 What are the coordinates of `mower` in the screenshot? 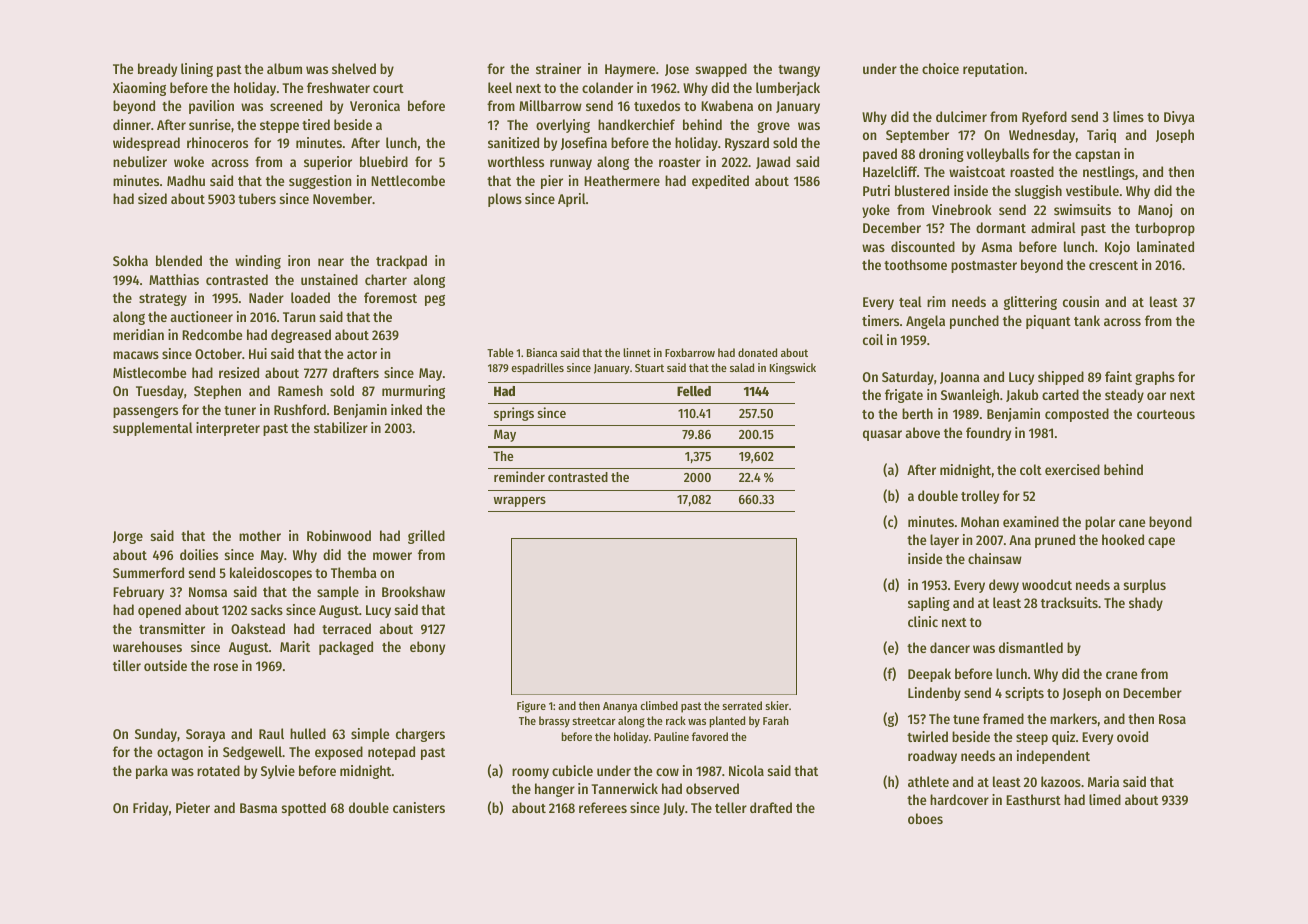 It's located at (392, 556).
